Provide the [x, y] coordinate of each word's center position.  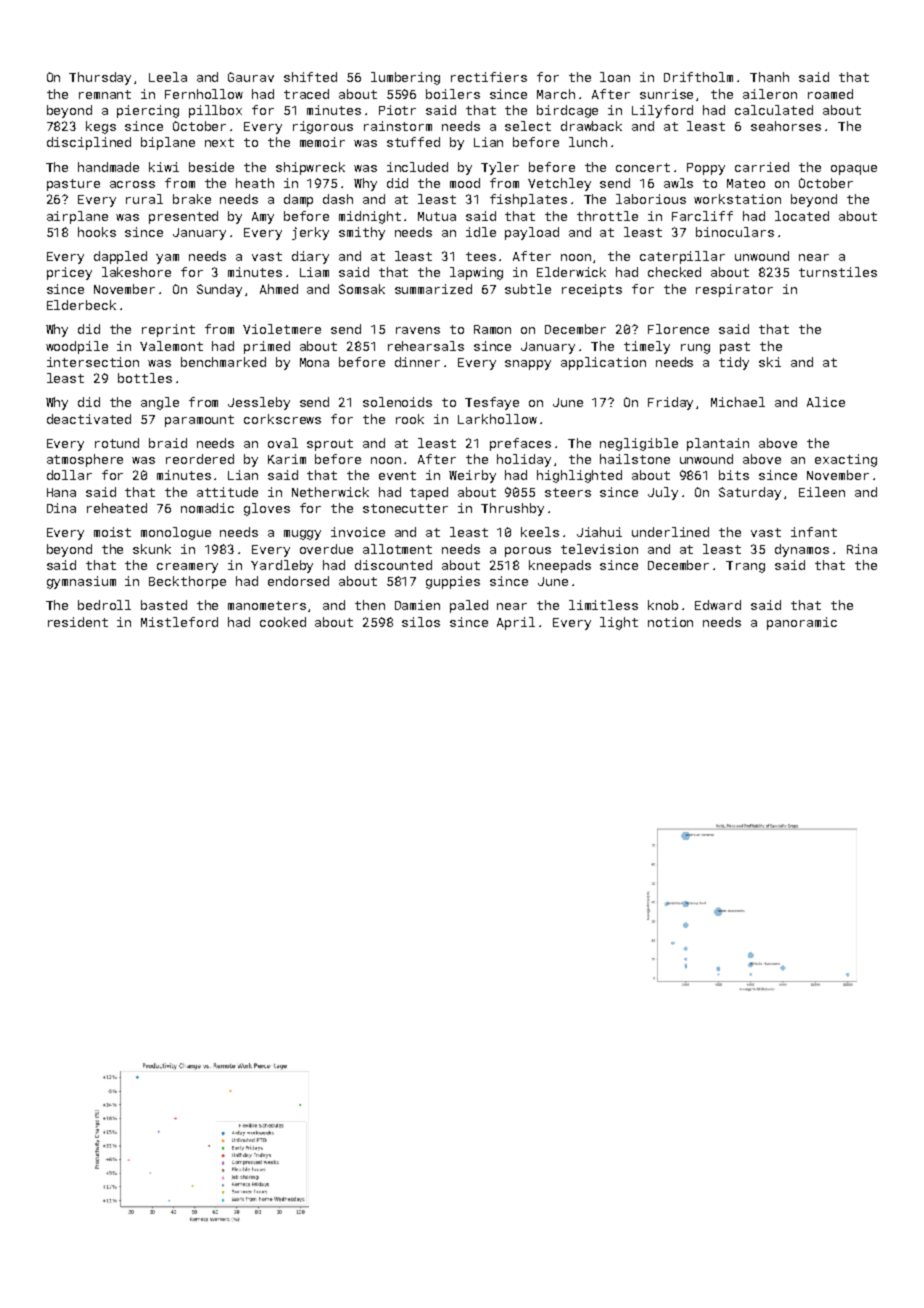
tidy [734, 363]
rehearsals [426, 346]
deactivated [89, 419]
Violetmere [282, 329]
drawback [591, 126]
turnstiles [838, 272]
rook [410, 419]
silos [421, 622]
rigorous [323, 127]
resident [78, 622]
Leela [168, 77]
